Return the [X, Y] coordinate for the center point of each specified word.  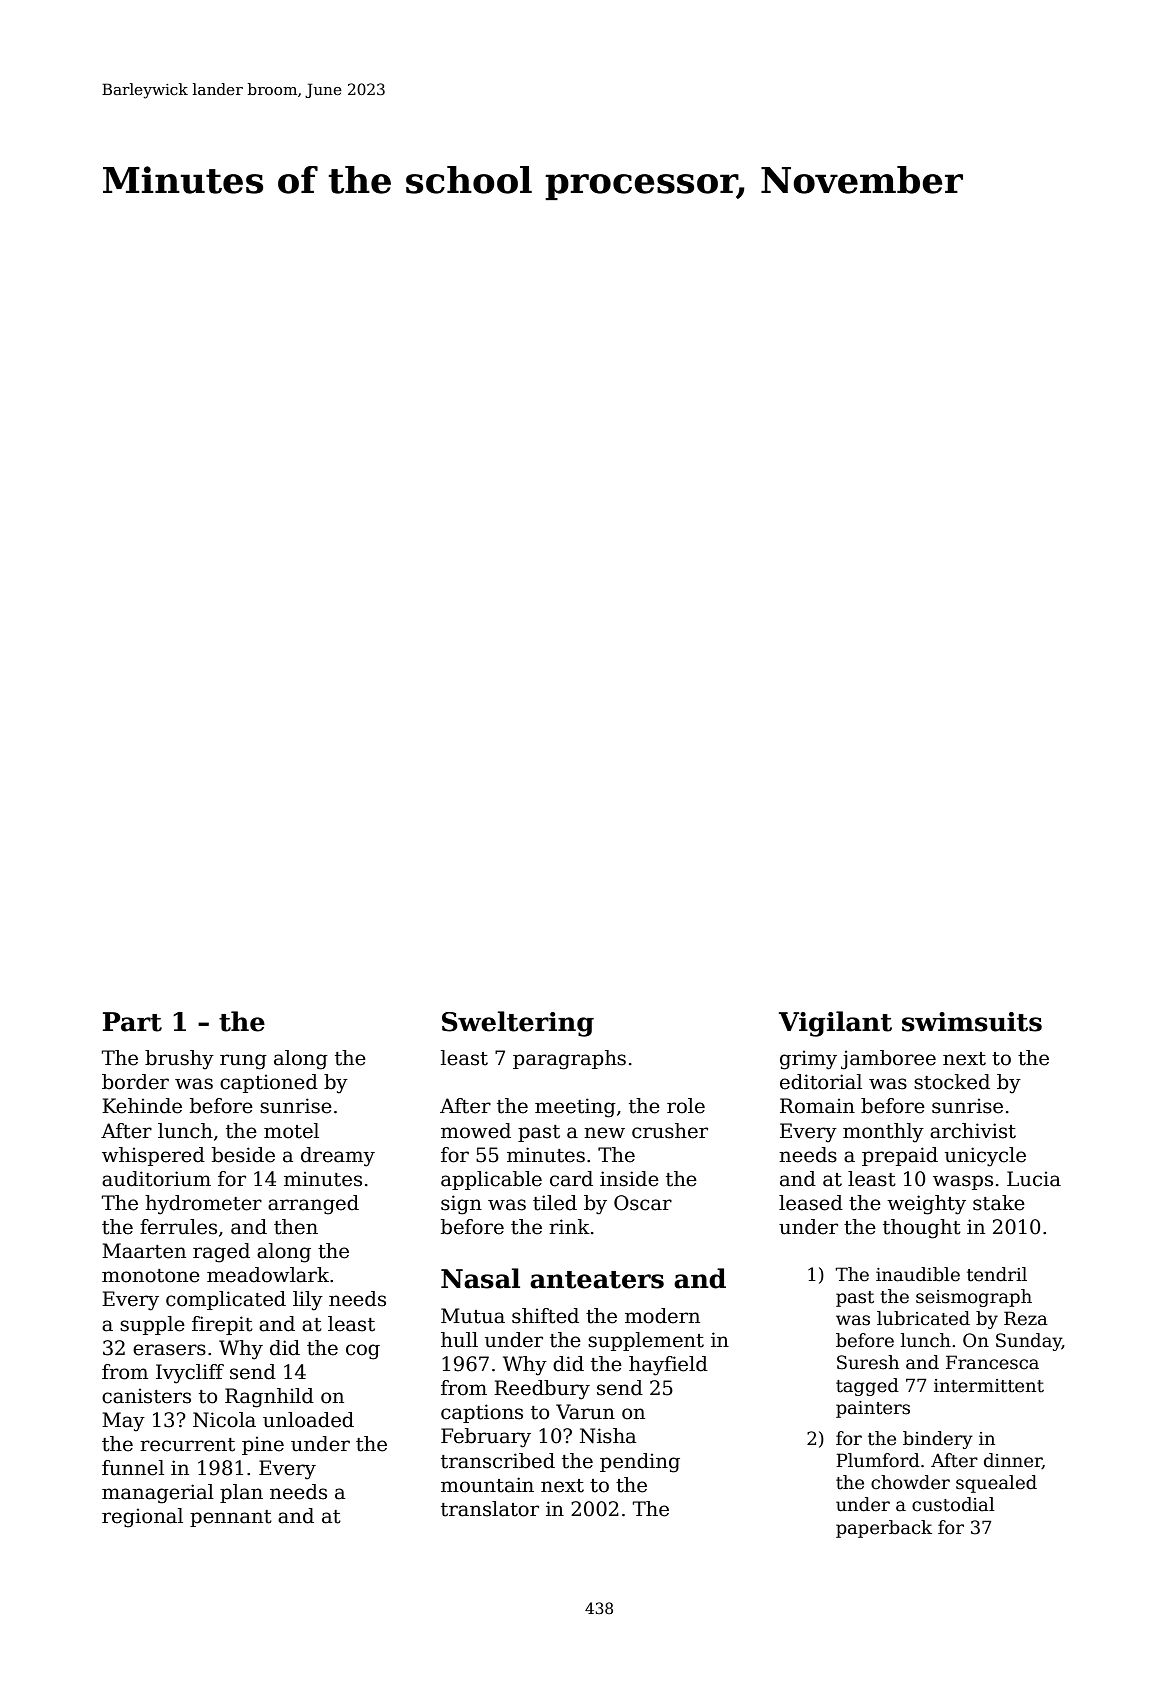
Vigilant [835, 1024]
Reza [1026, 1318]
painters [873, 1409]
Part [132, 1022]
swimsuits [972, 1022]
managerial [158, 1494]
